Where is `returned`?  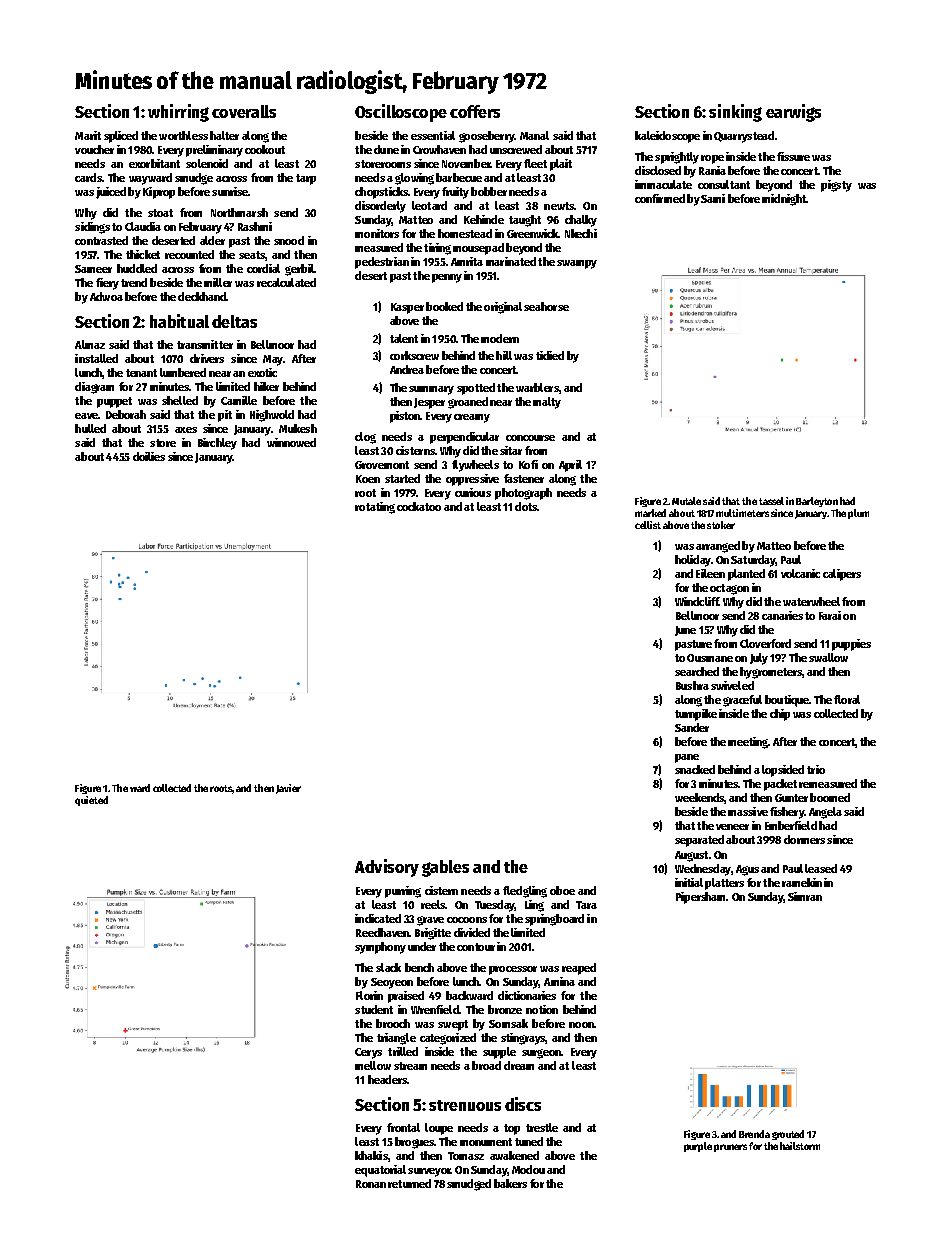
returned is located at coordinates (409, 1183).
